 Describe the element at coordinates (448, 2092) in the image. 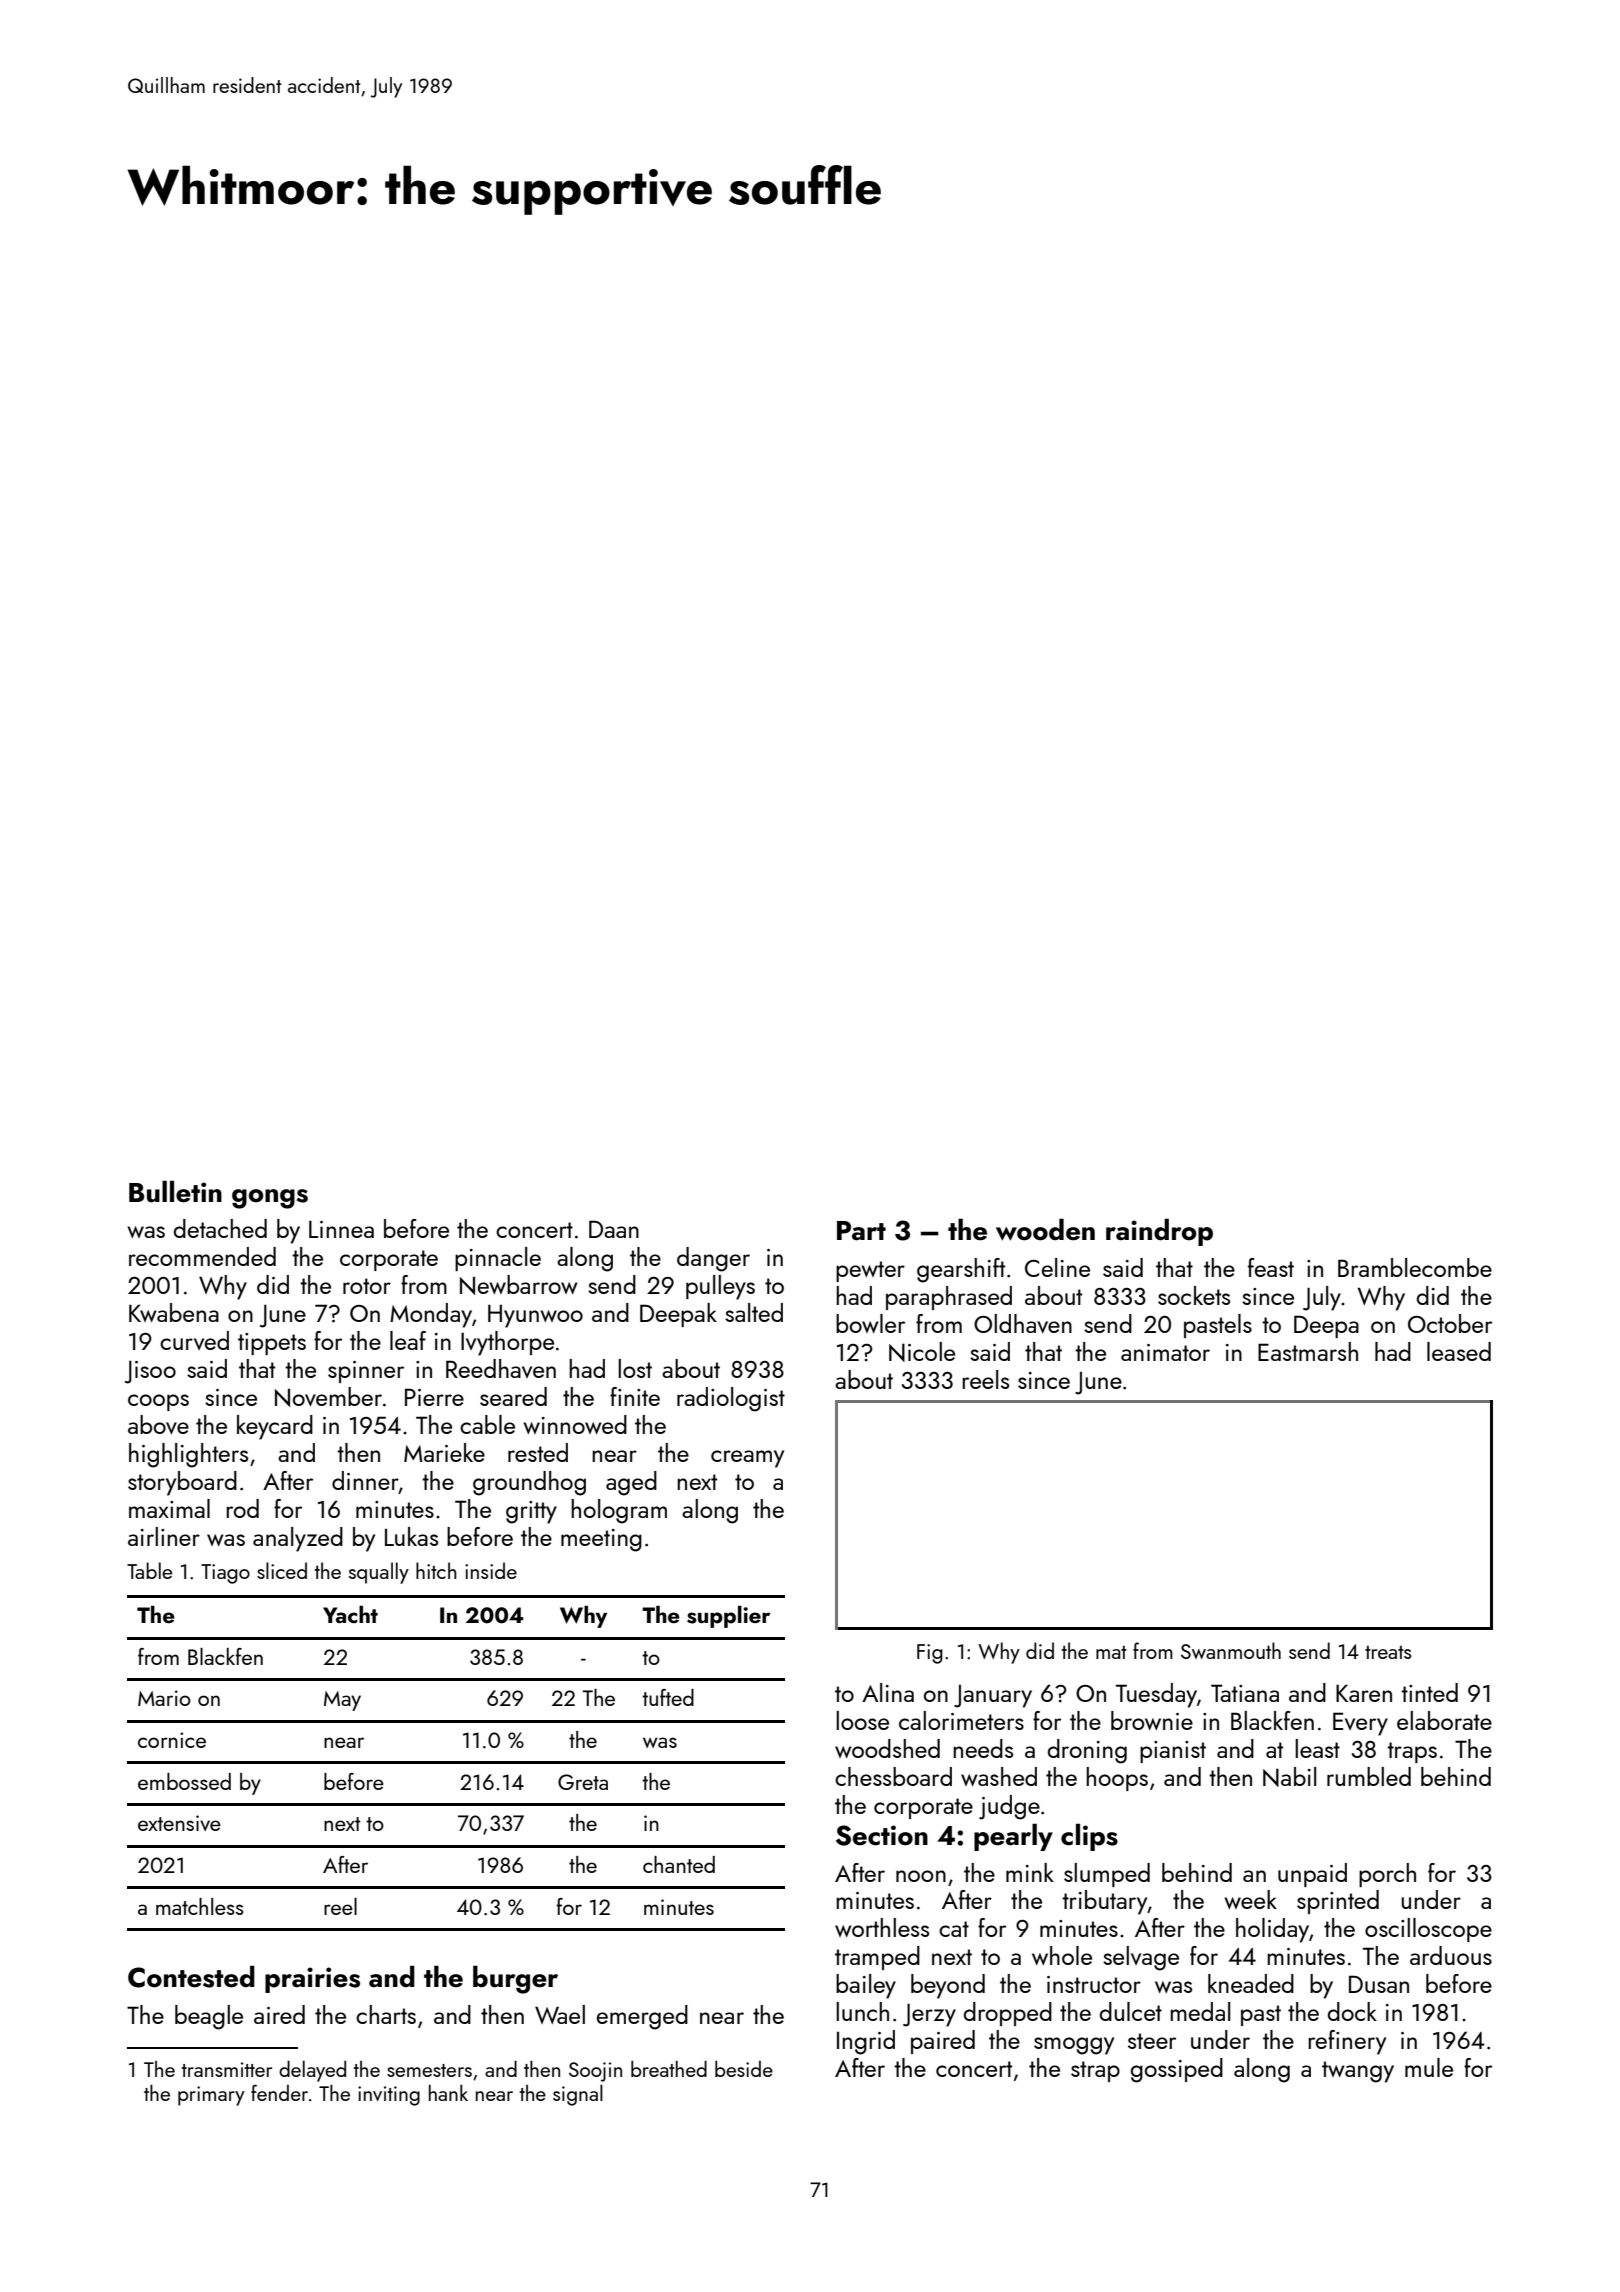

I see `hank` at that location.
